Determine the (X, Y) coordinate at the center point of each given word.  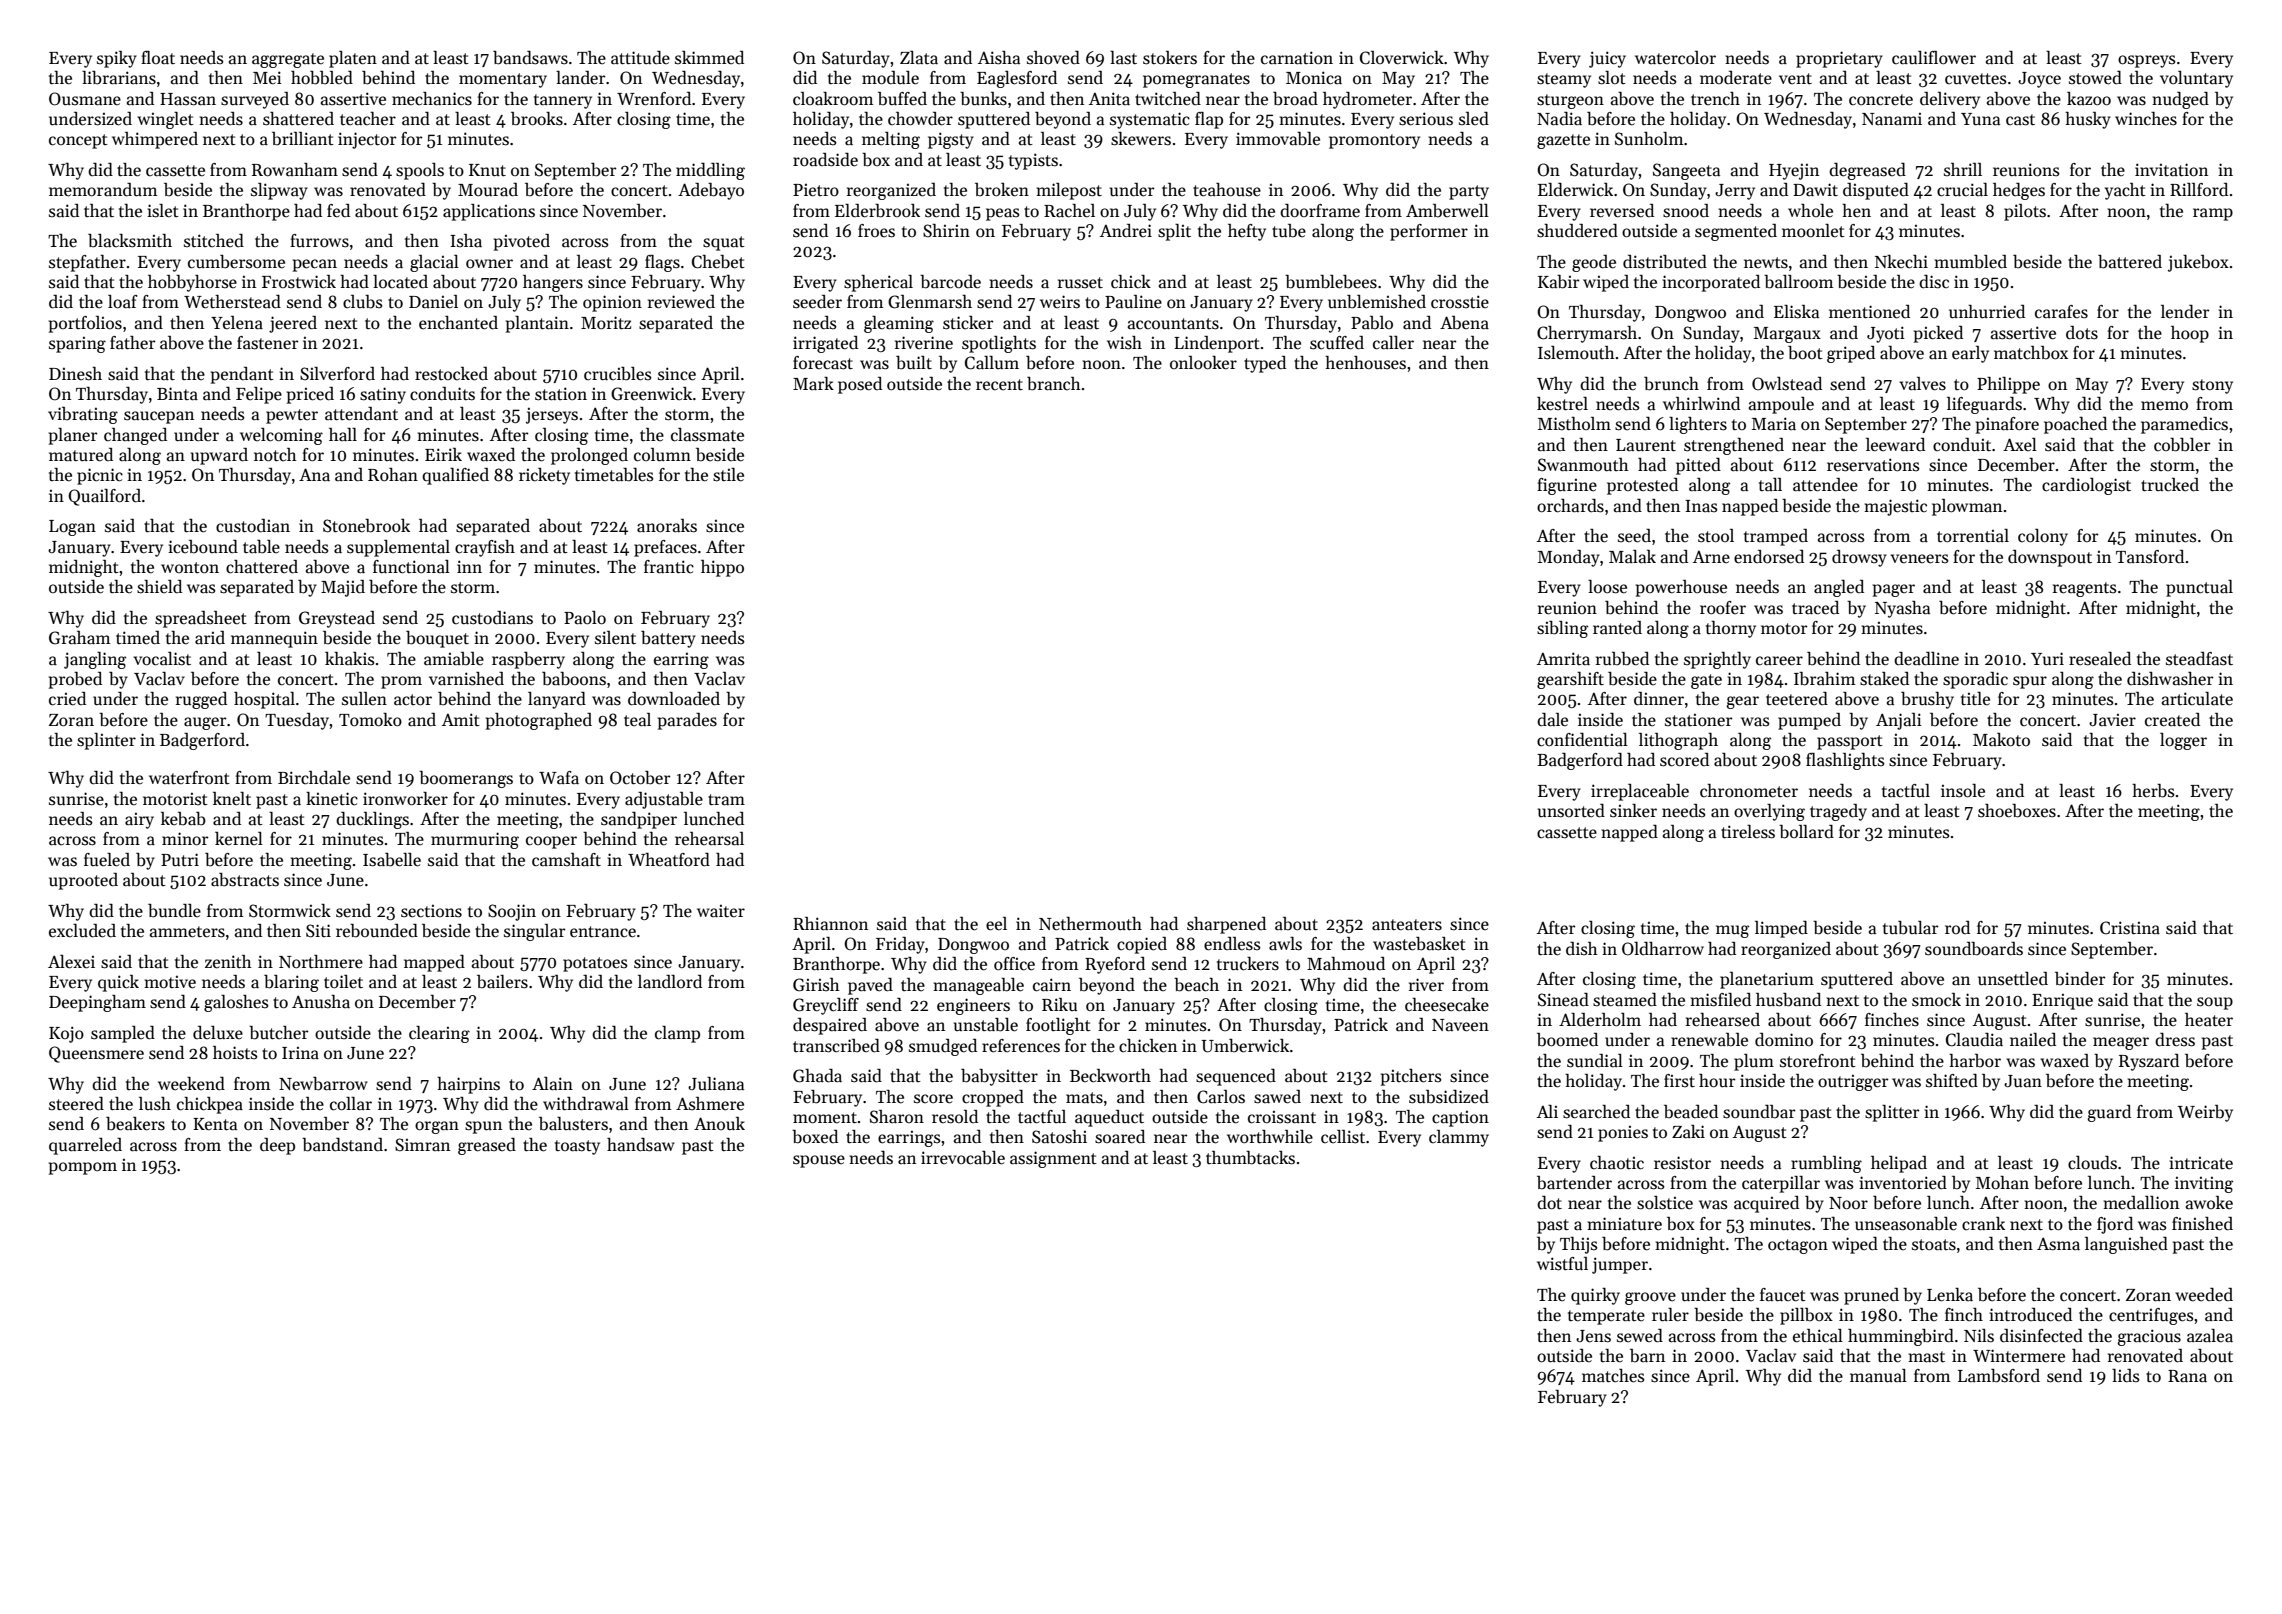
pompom (83, 1168)
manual (1878, 1376)
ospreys (2147, 61)
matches (1613, 1376)
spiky (117, 59)
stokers (1170, 58)
